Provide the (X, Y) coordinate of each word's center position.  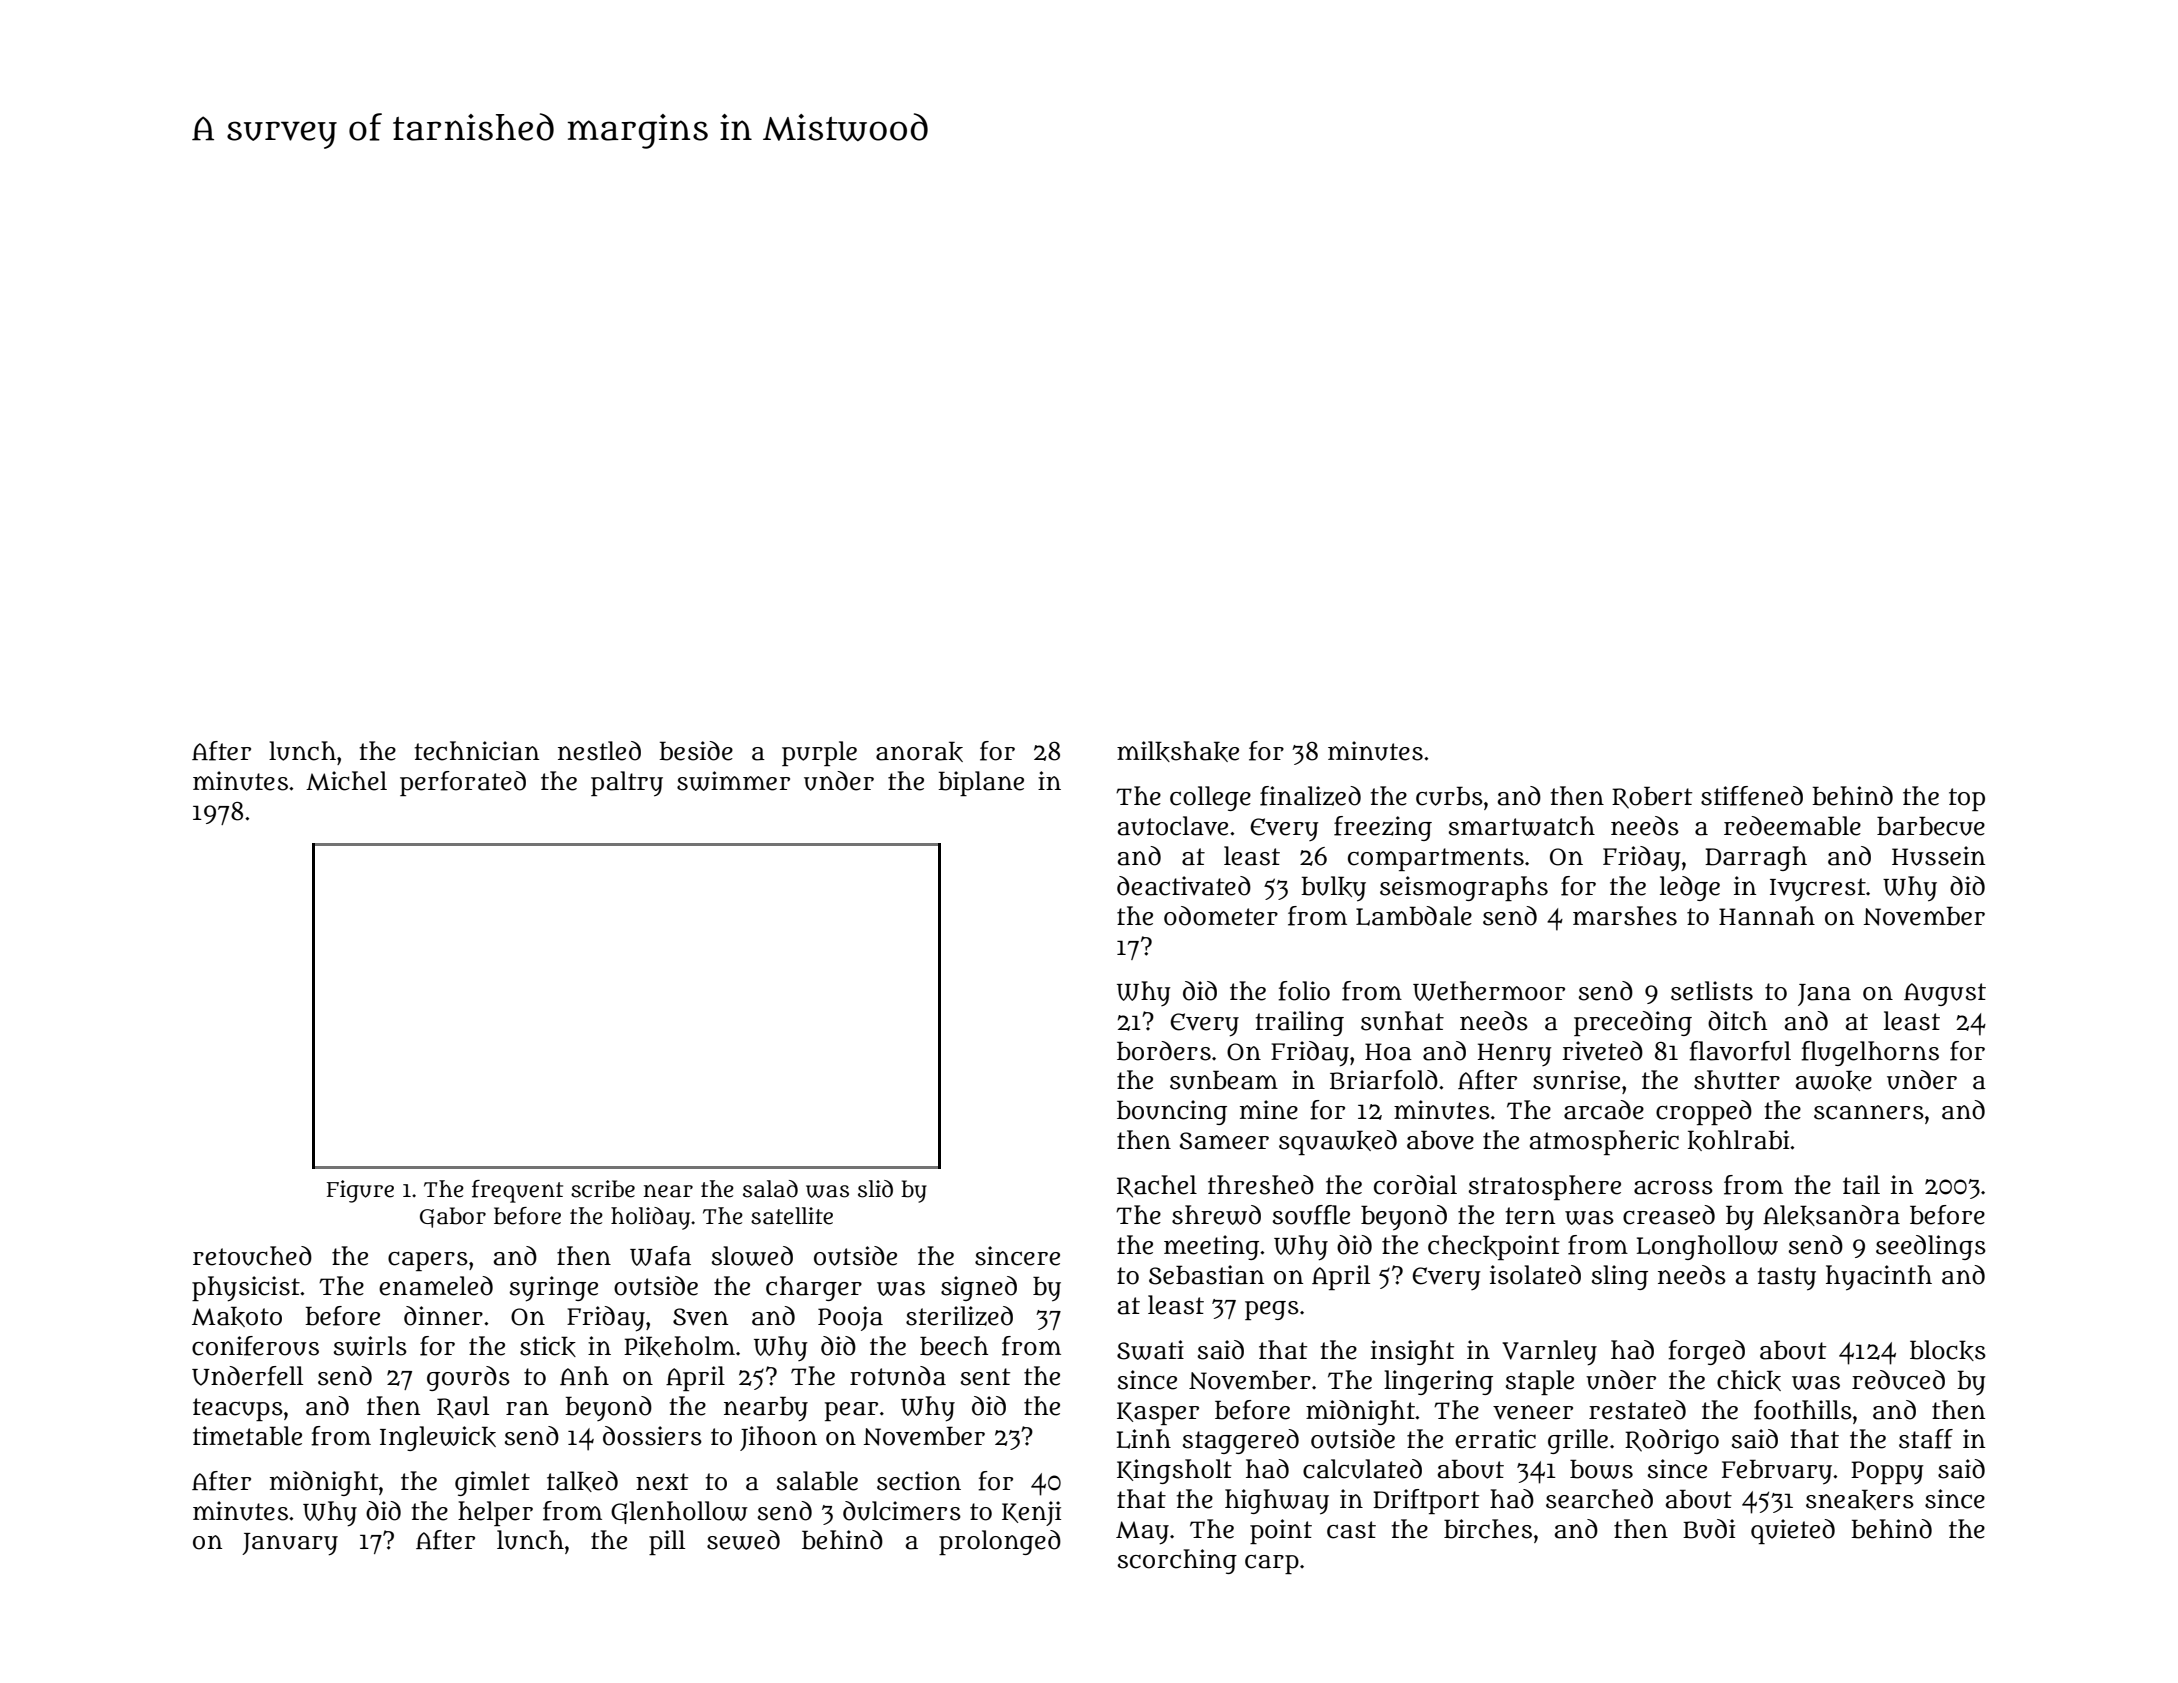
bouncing (1172, 1112)
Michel (346, 781)
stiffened (1752, 796)
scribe (603, 1189)
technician (476, 751)
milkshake (1178, 751)
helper (495, 1513)
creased (1669, 1215)
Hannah (1767, 916)
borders (1164, 1051)
